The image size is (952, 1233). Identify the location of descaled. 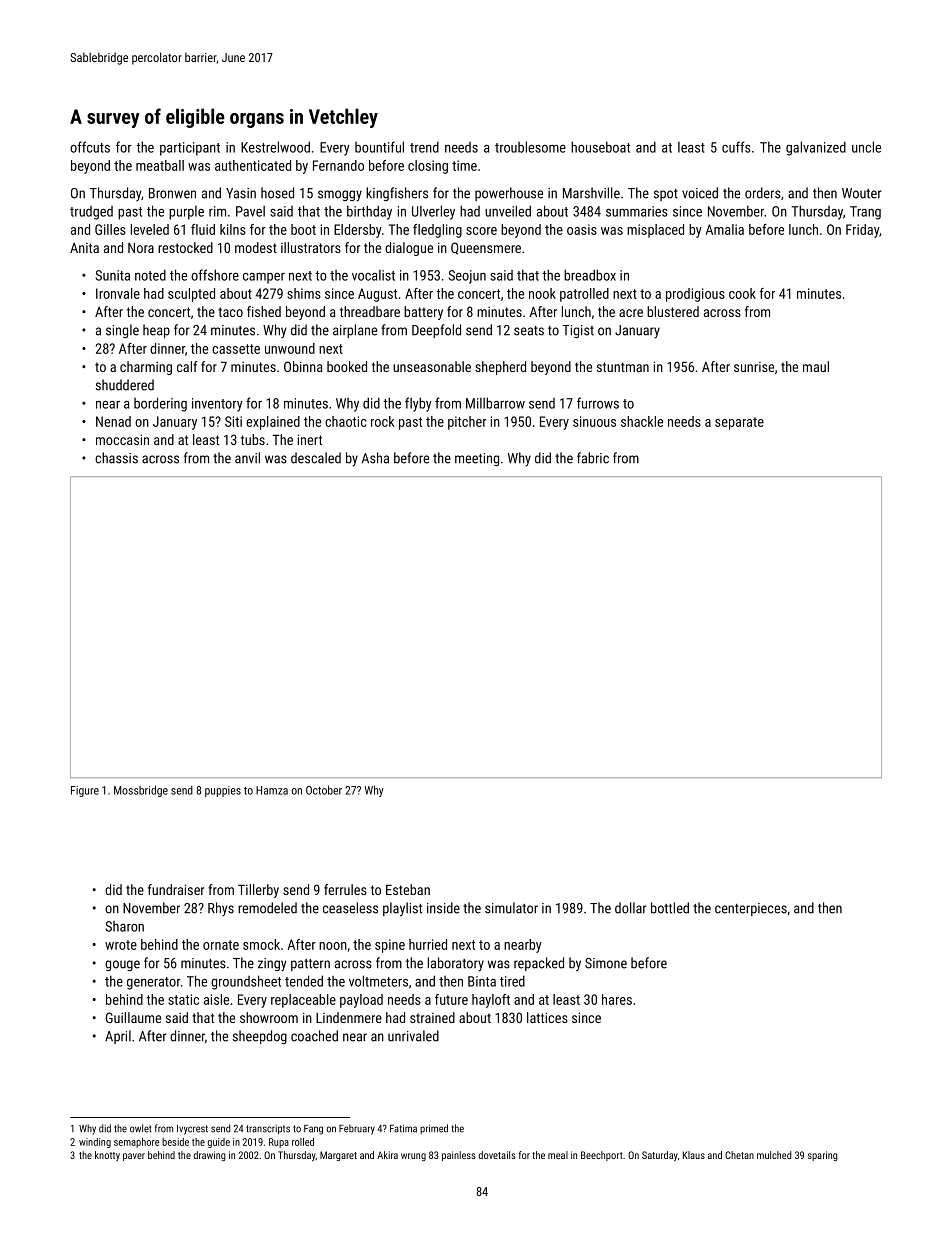
(316, 458).
